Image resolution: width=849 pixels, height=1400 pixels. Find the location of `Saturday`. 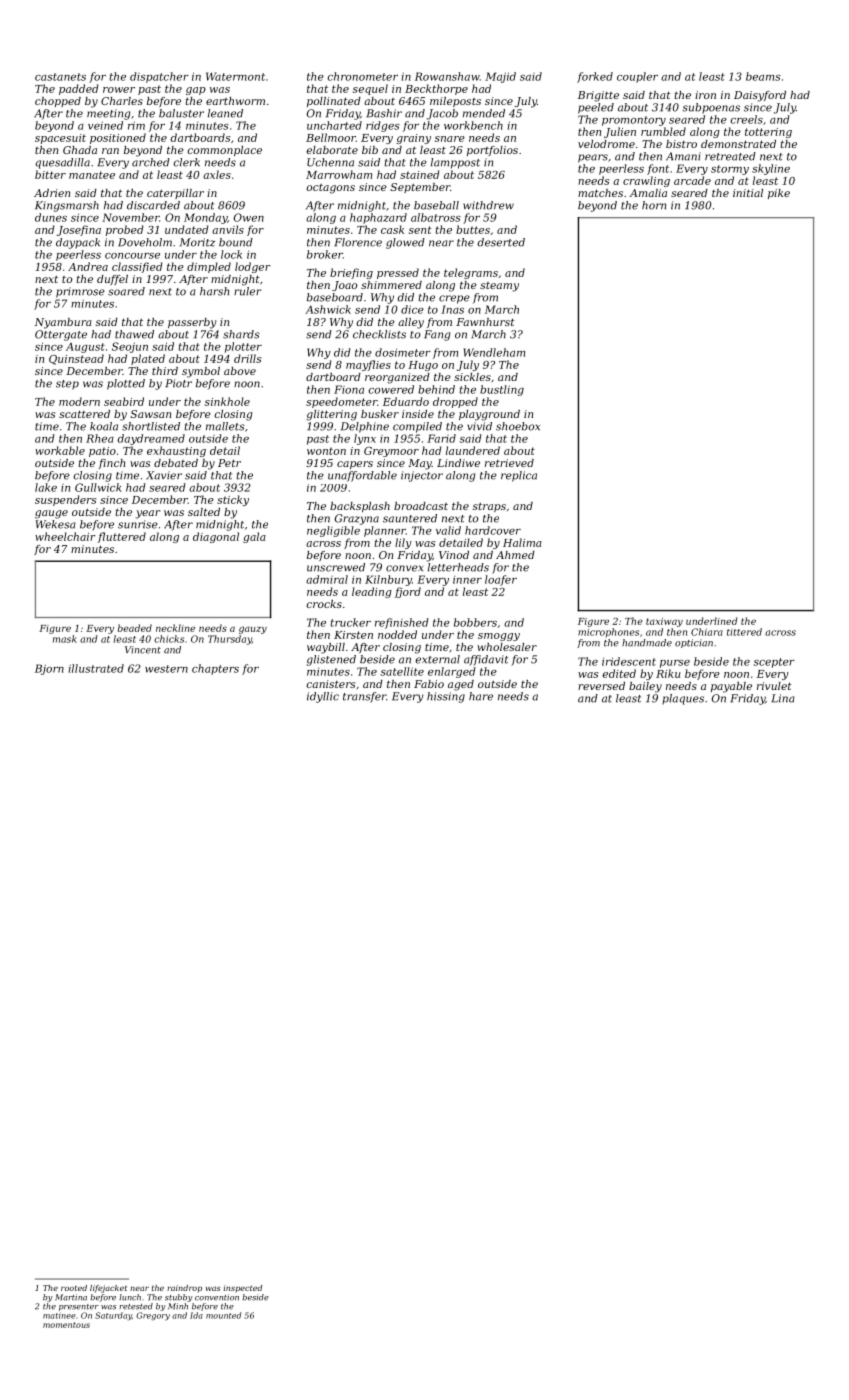

Saturday is located at coordinates (113, 1316).
